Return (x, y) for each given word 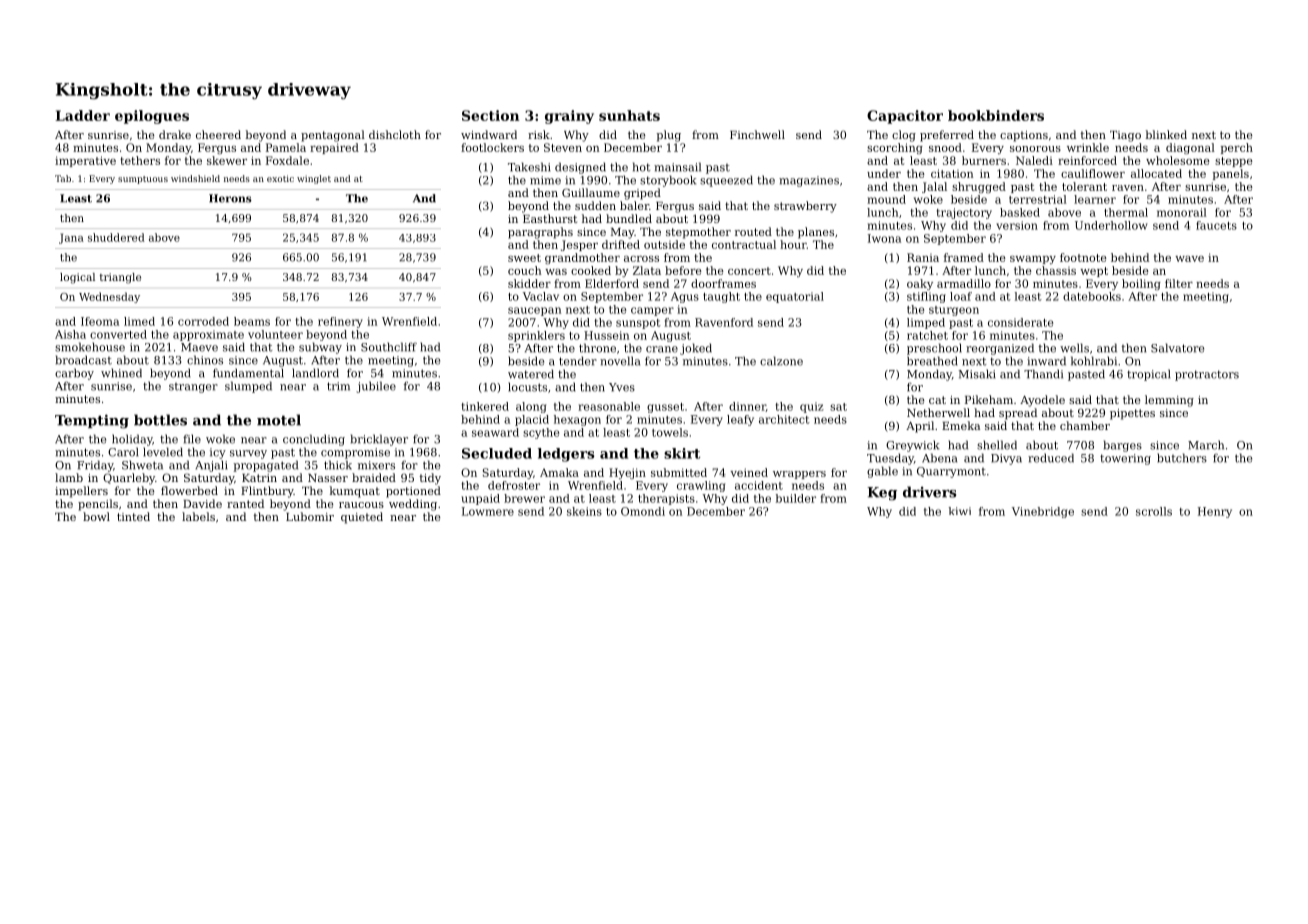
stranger (193, 388)
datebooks (1092, 296)
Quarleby (129, 479)
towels (670, 432)
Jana (71, 238)
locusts (527, 387)
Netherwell (938, 412)
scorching (895, 148)
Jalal (934, 187)
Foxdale (287, 160)
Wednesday (109, 297)
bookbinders (996, 115)
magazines (809, 181)
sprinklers (536, 336)
